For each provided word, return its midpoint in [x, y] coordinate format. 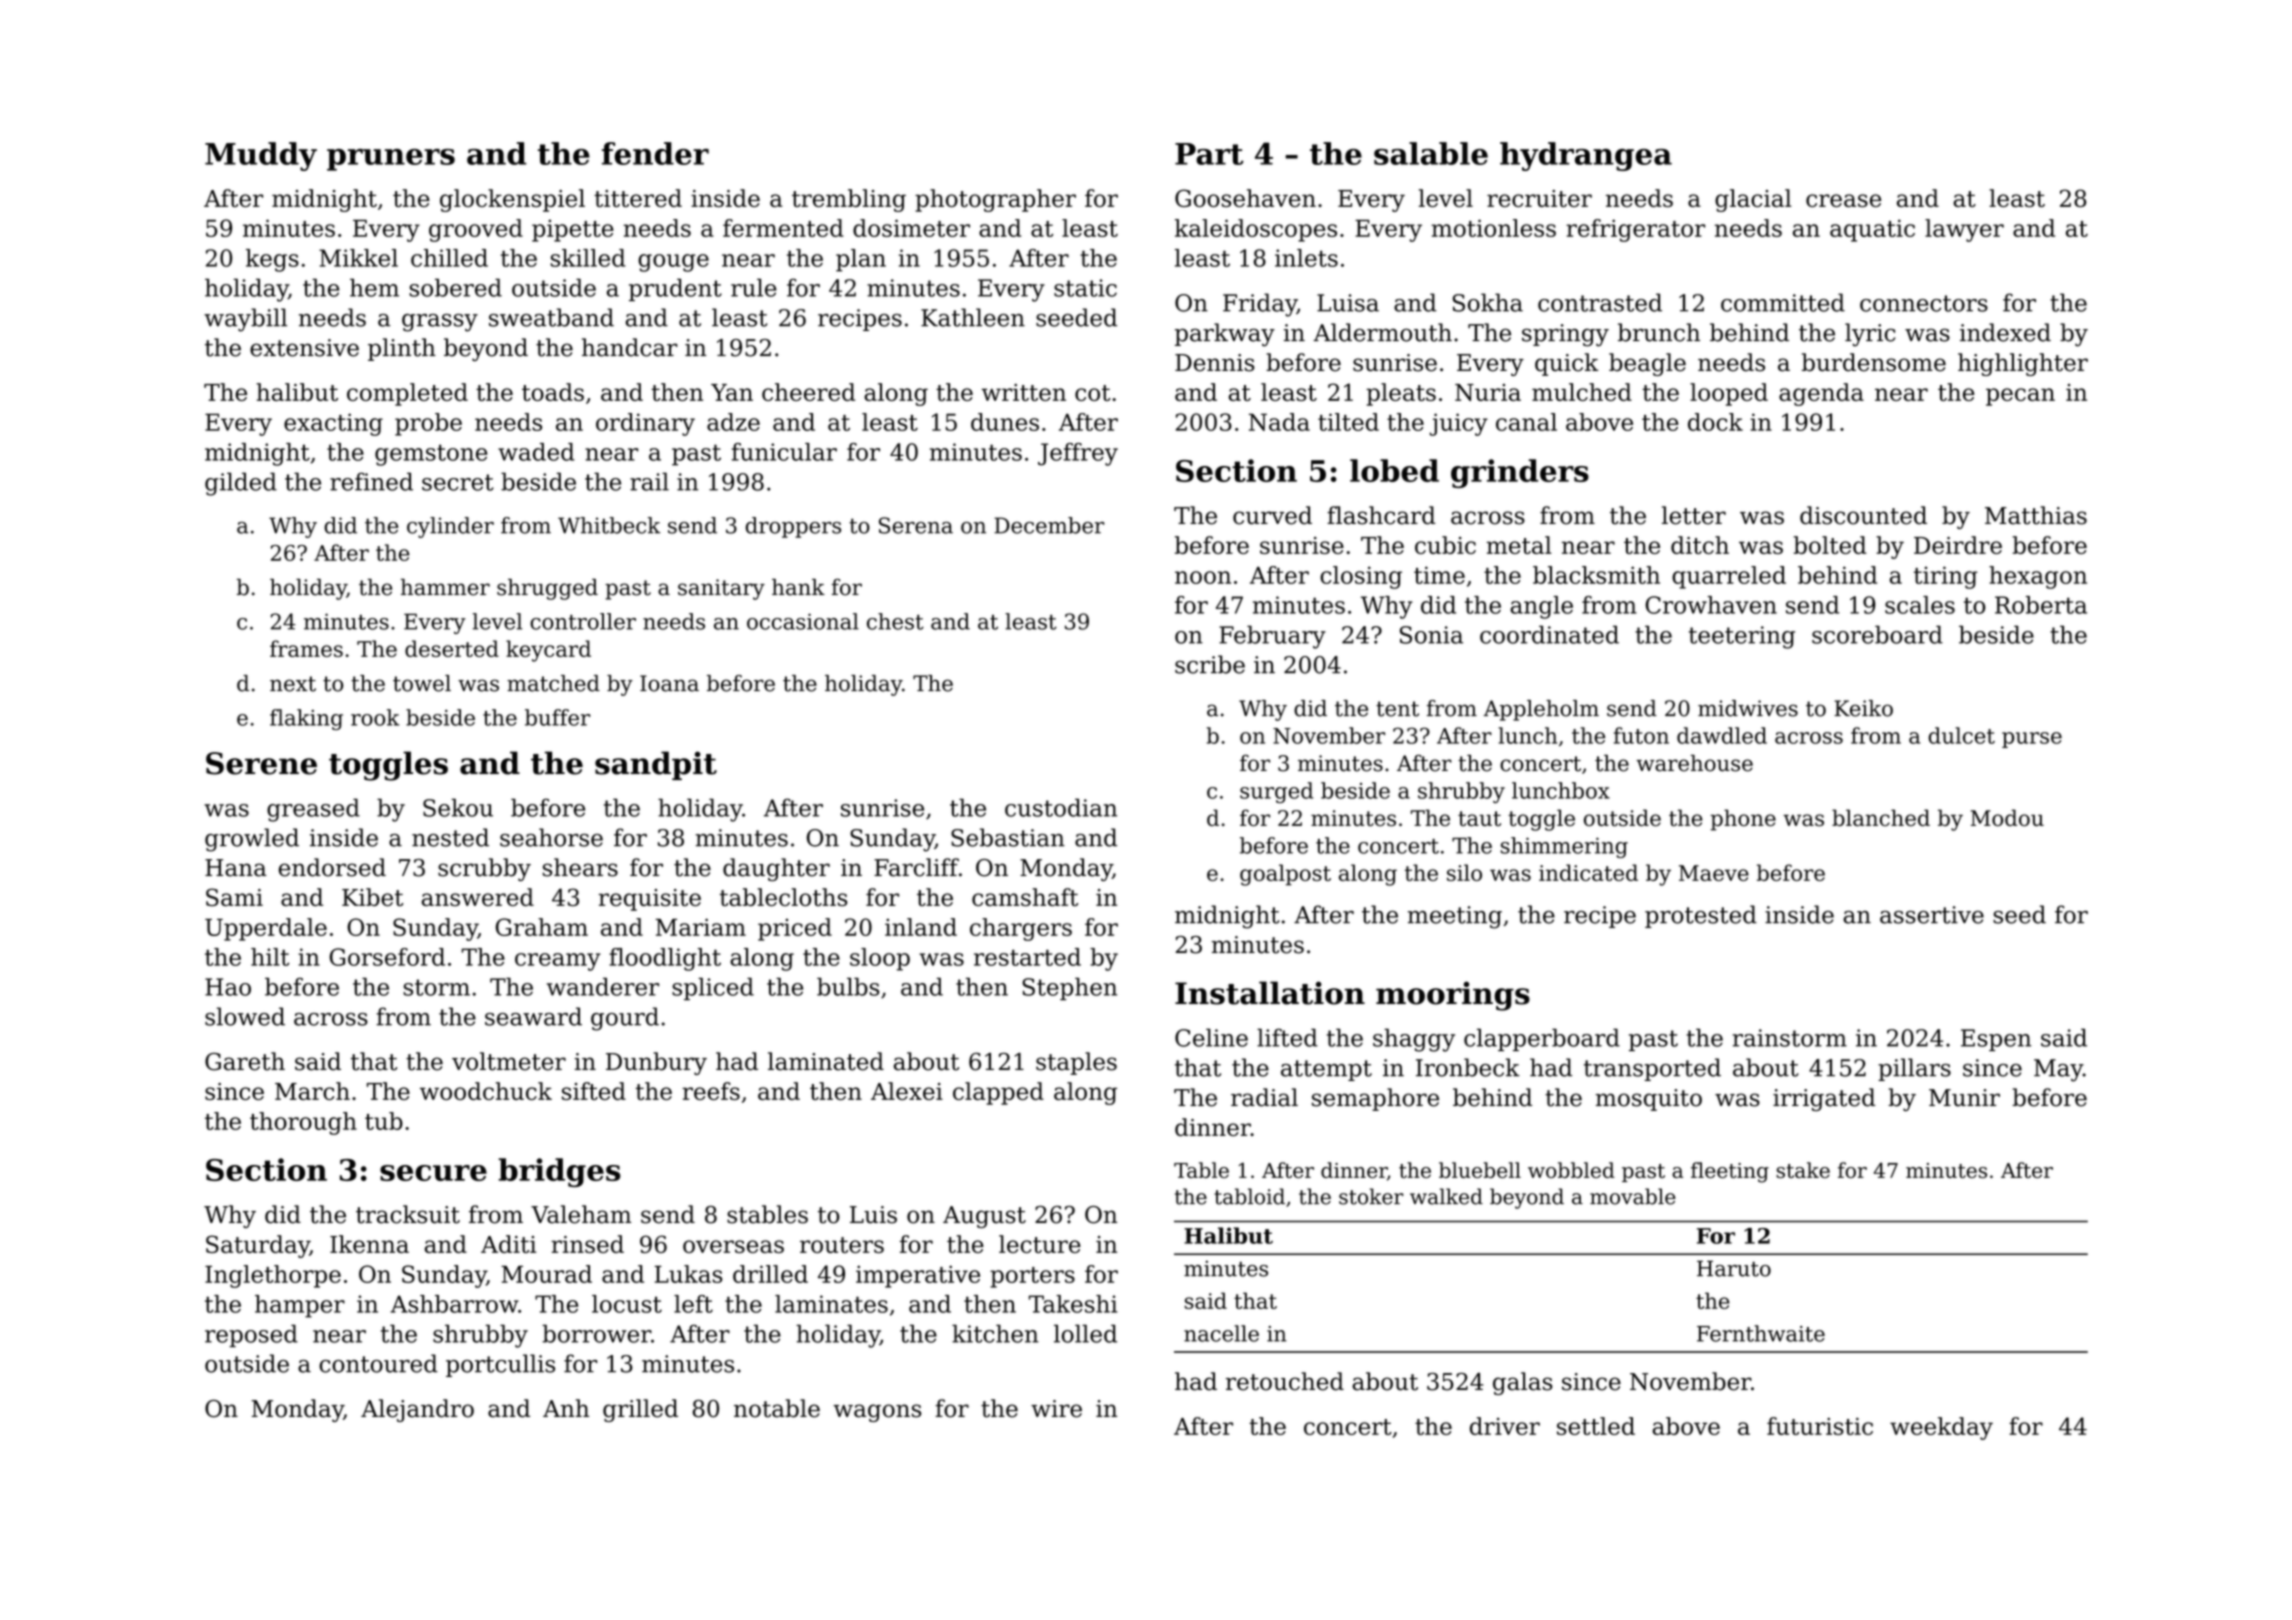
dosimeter [911, 228]
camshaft [1025, 897]
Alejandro [417, 1410]
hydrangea [1586, 156]
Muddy [261, 156]
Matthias [2036, 515]
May [2058, 1070]
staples [1076, 1063]
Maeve [1714, 873]
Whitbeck [609, 525]
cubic [1445, 545]
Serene [261, 763]
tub [384, 1121]
